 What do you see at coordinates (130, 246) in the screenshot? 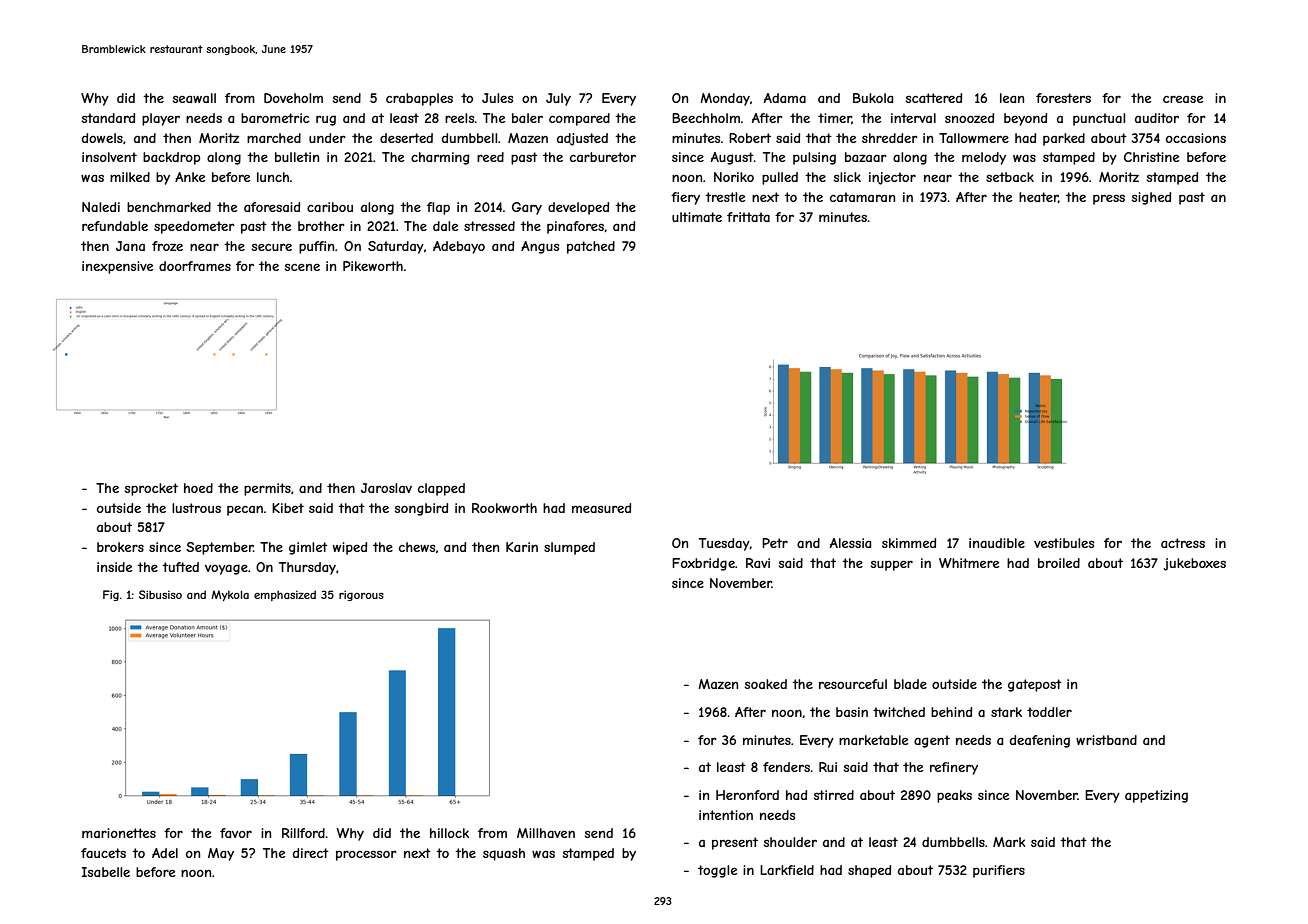
I see `Jana` at bounding box center [130, 246].
